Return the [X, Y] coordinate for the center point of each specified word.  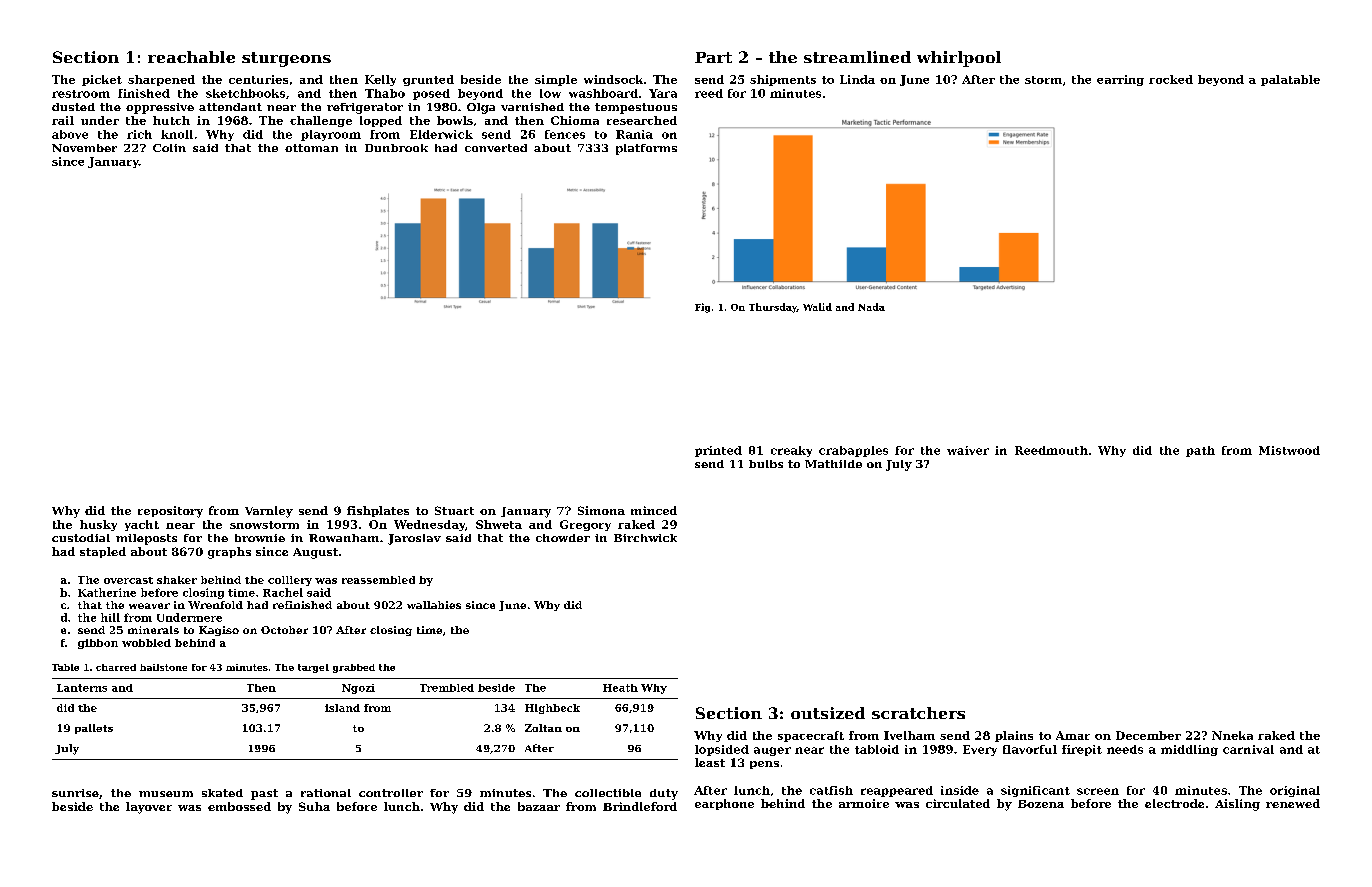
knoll [177, 134]
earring [1120, 80]
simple [556, 80]
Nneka [1232, 735]
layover [149, 808]
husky [98, 525]
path [1200, 451]
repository [170, 512]
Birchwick [645, 538]
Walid [817, 307]
